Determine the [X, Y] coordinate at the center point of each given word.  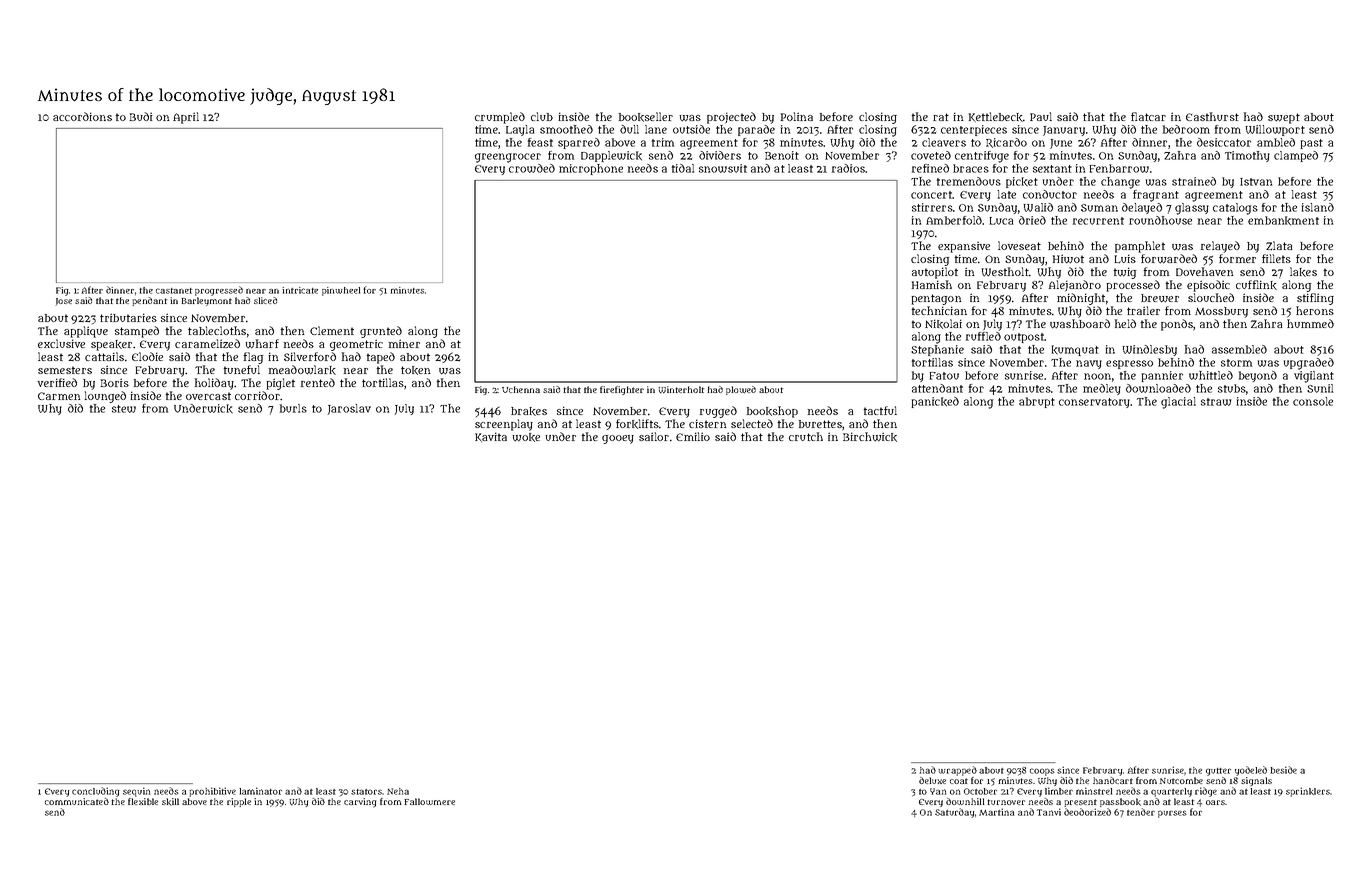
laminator [260, 791]
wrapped [957, 771]
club [542, 116]
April [186, 118]
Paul [1041, 116]
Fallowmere [429, 801]
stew [124, 409]
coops [1042, 772]
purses [1172, 814]
